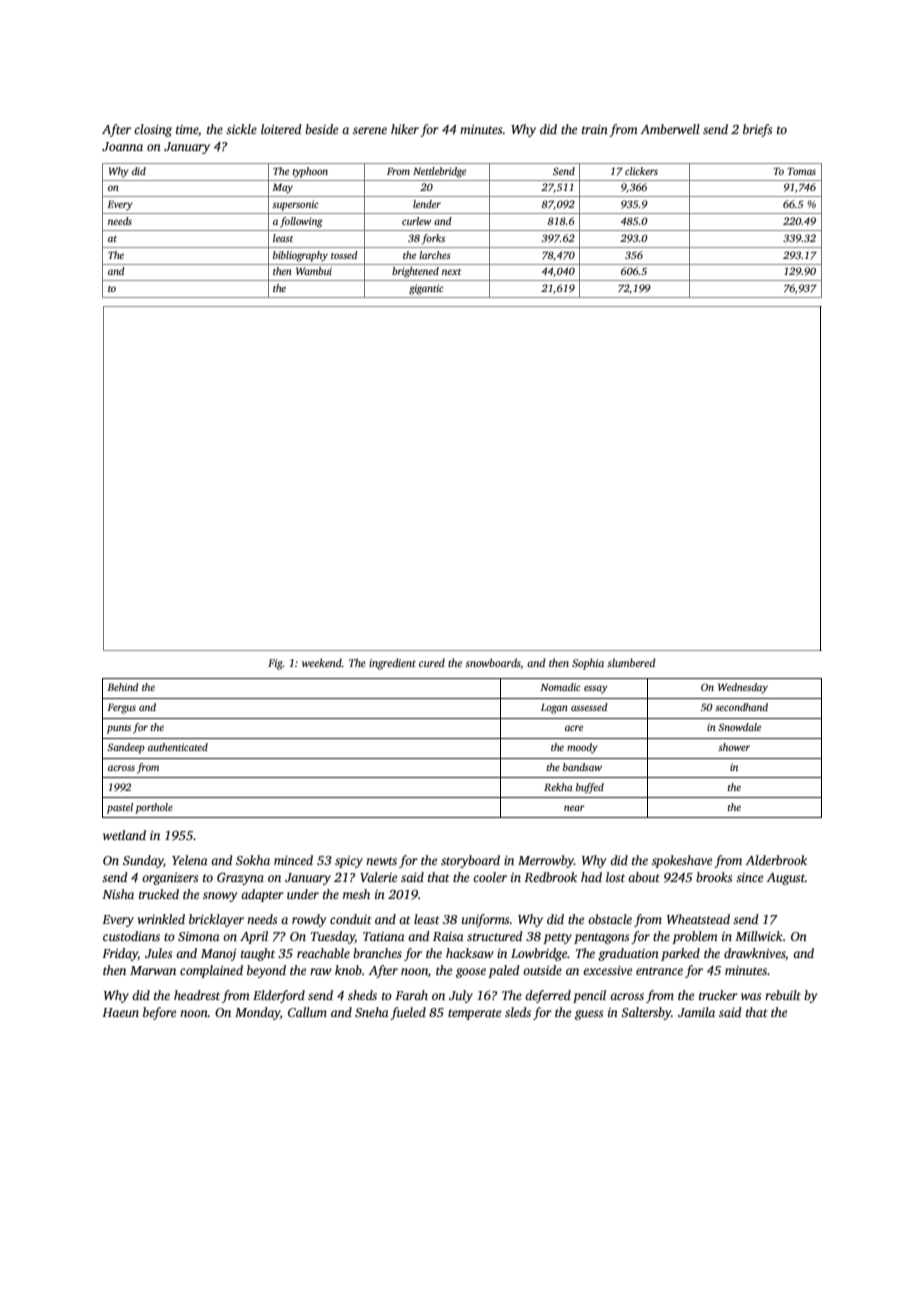 The width and height of the screenshot is (924, 1308). I want to click on hiker, so click(405, 129).
